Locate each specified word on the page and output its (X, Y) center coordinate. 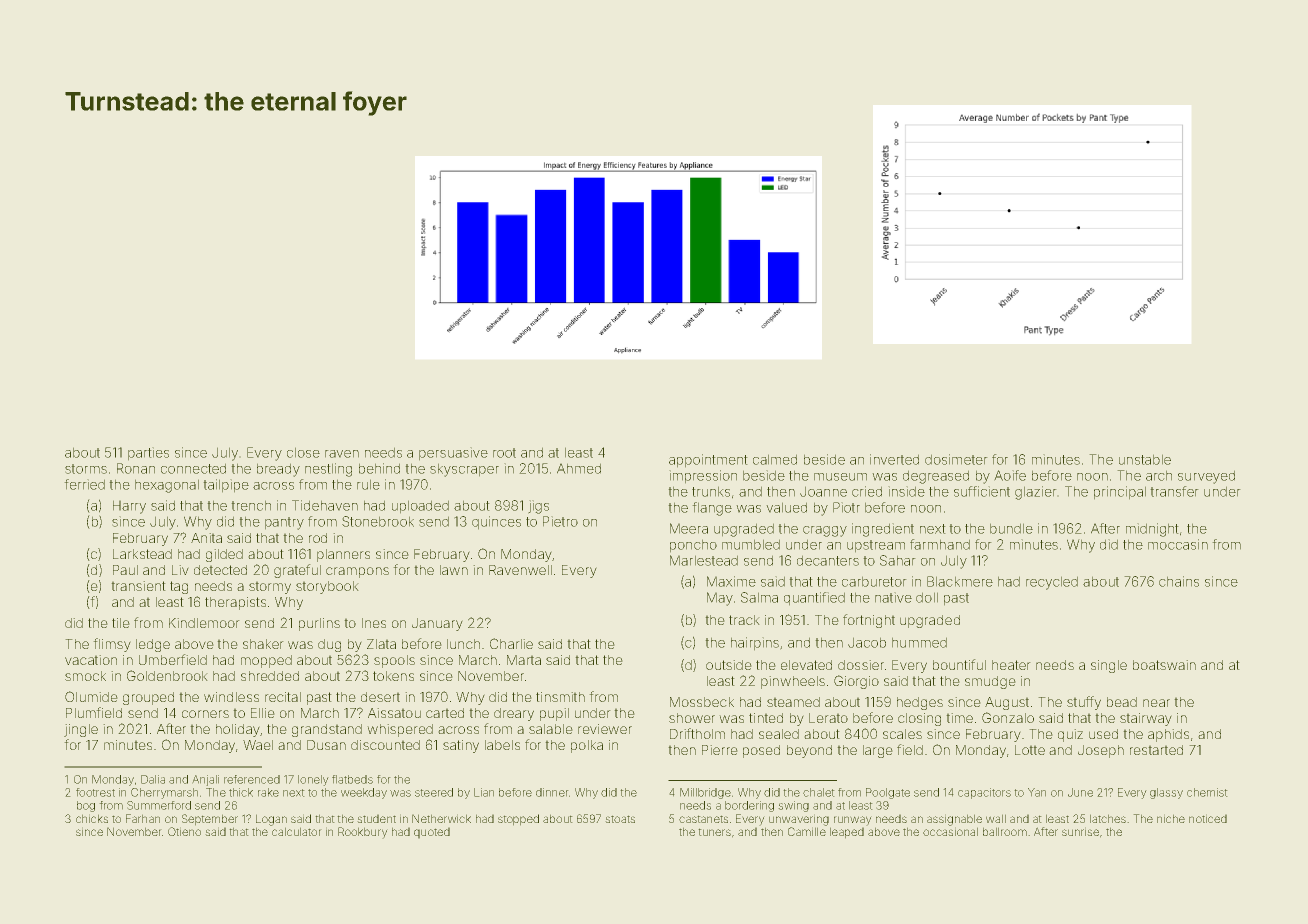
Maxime (731, 581)
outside (729, 665)
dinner (552, 792)
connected (193, 468)
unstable (1145, 459)
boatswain (1164, 665)
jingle (81, 730)
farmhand (940, 544)
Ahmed (579, 468)
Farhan (143, 818)
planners (343, 555)
